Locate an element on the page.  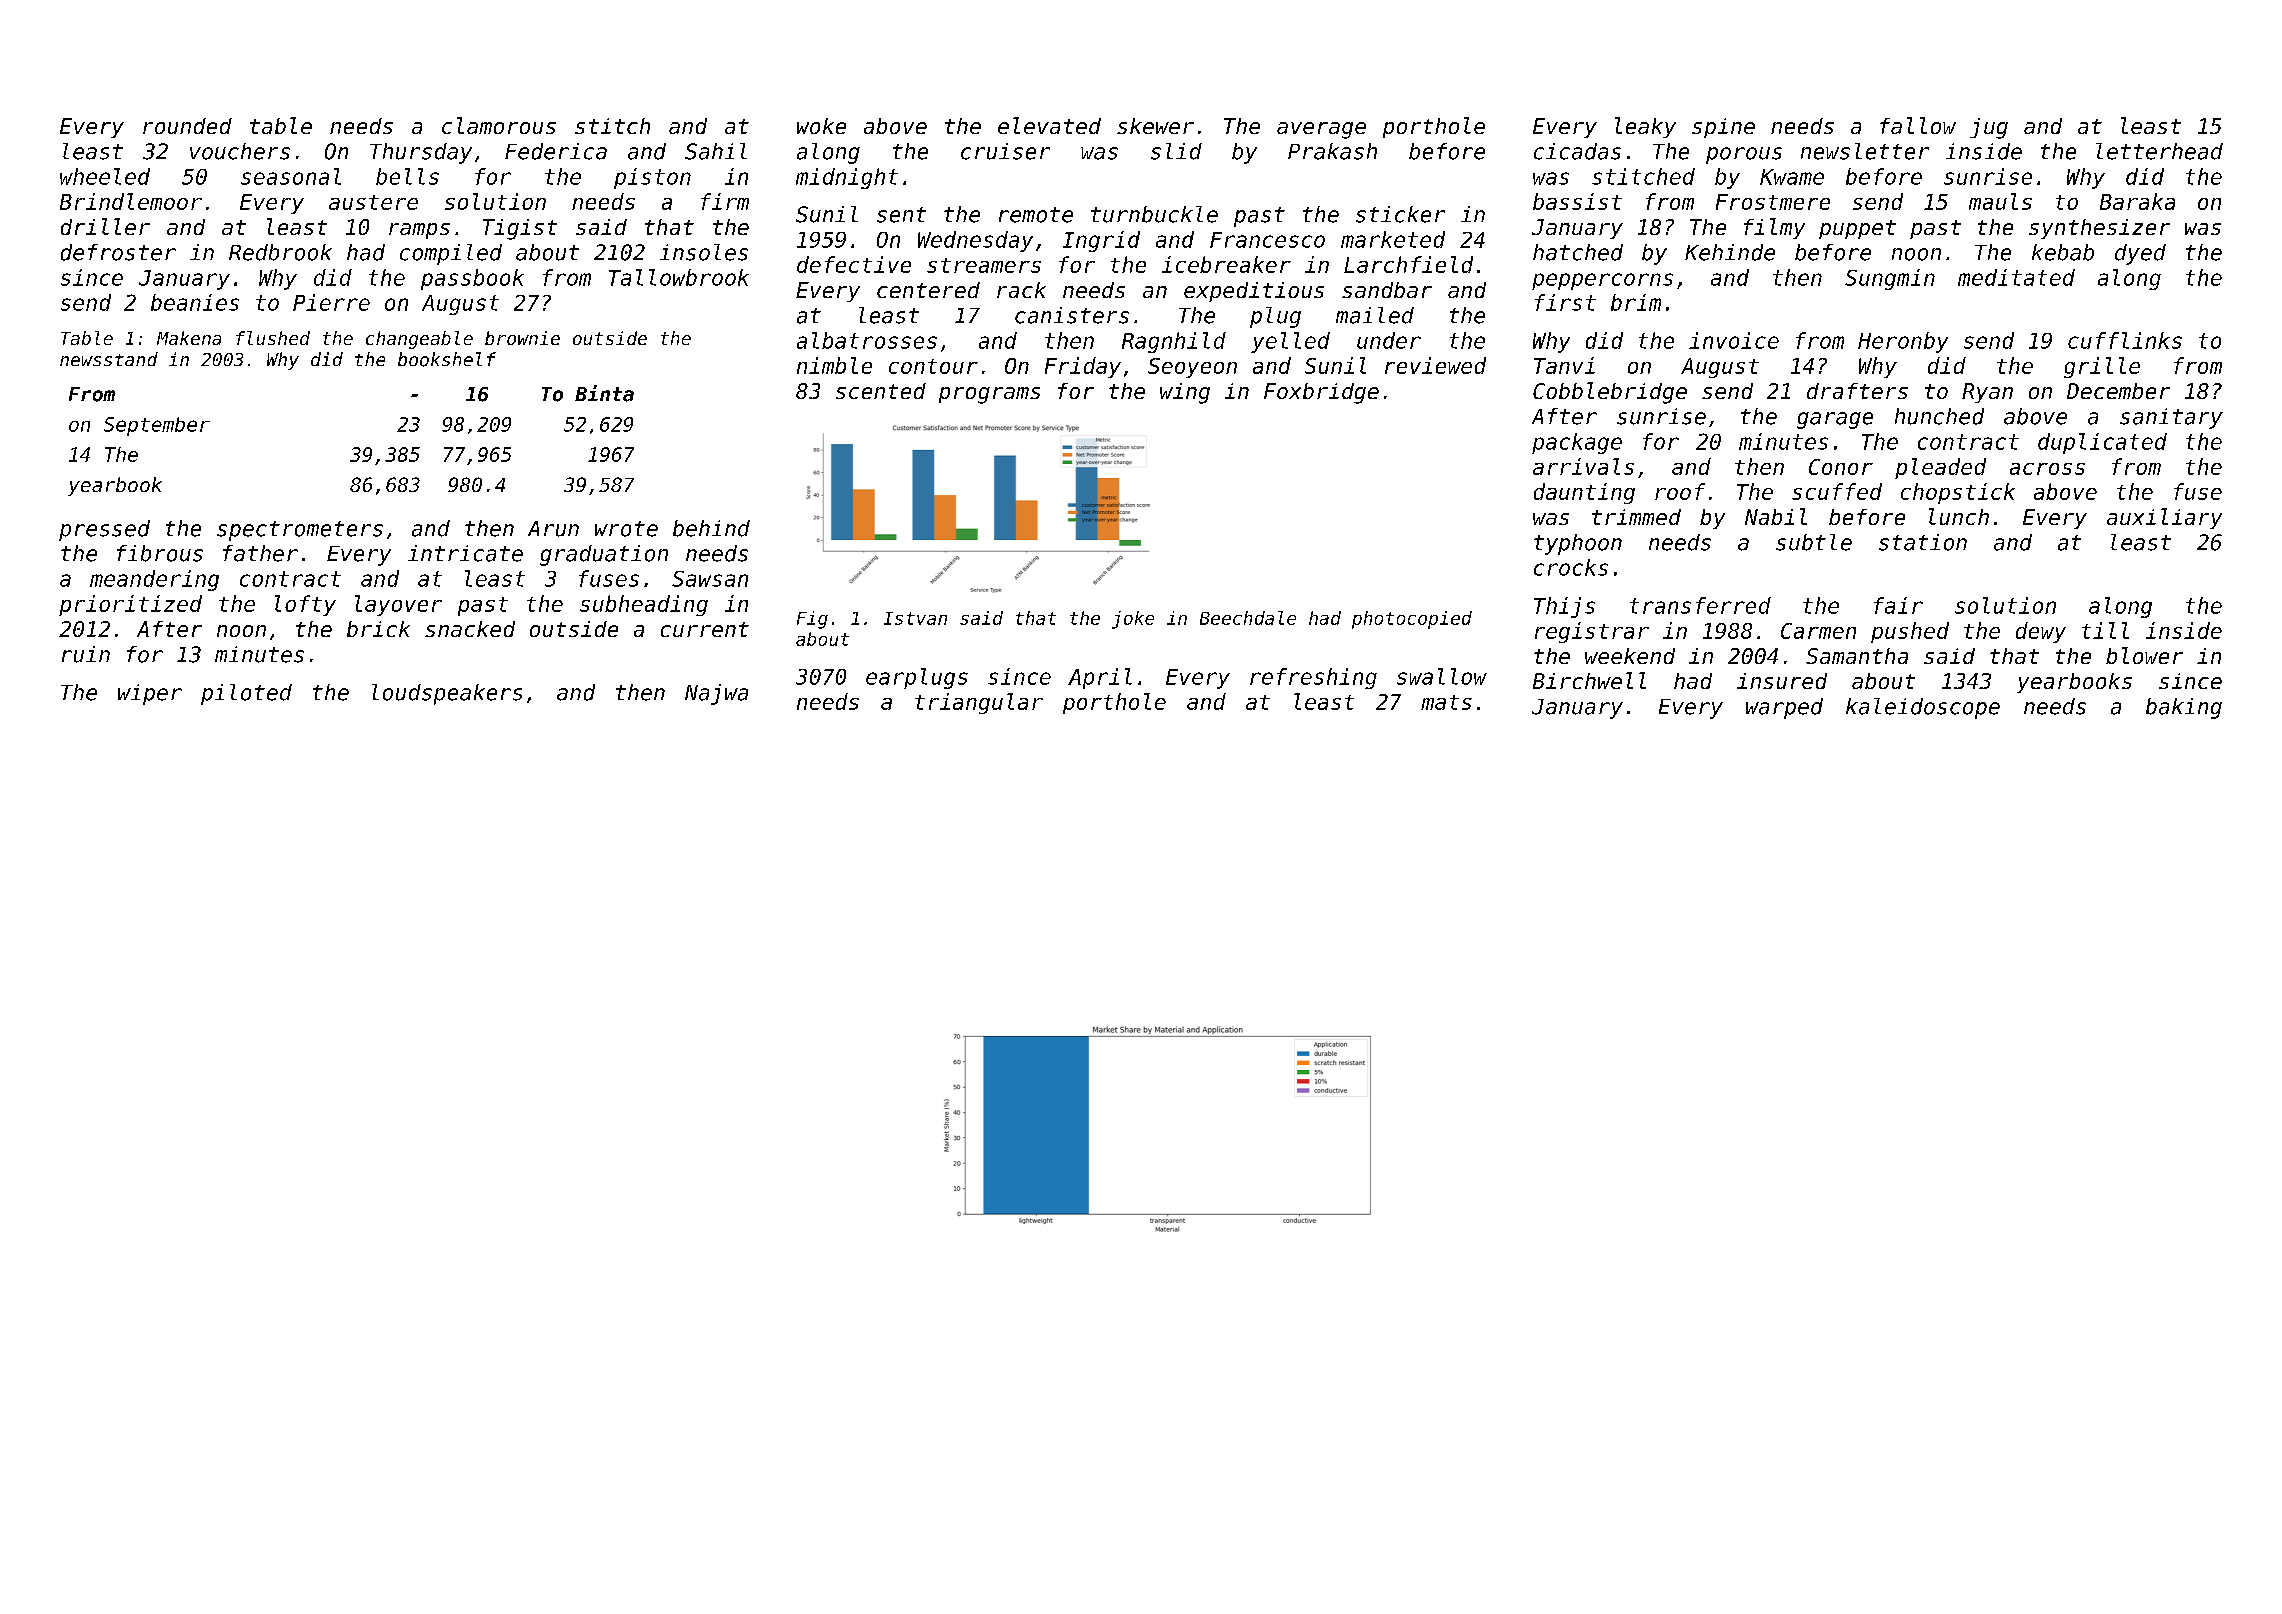
crocks is located at coordinates (1571, 567).
